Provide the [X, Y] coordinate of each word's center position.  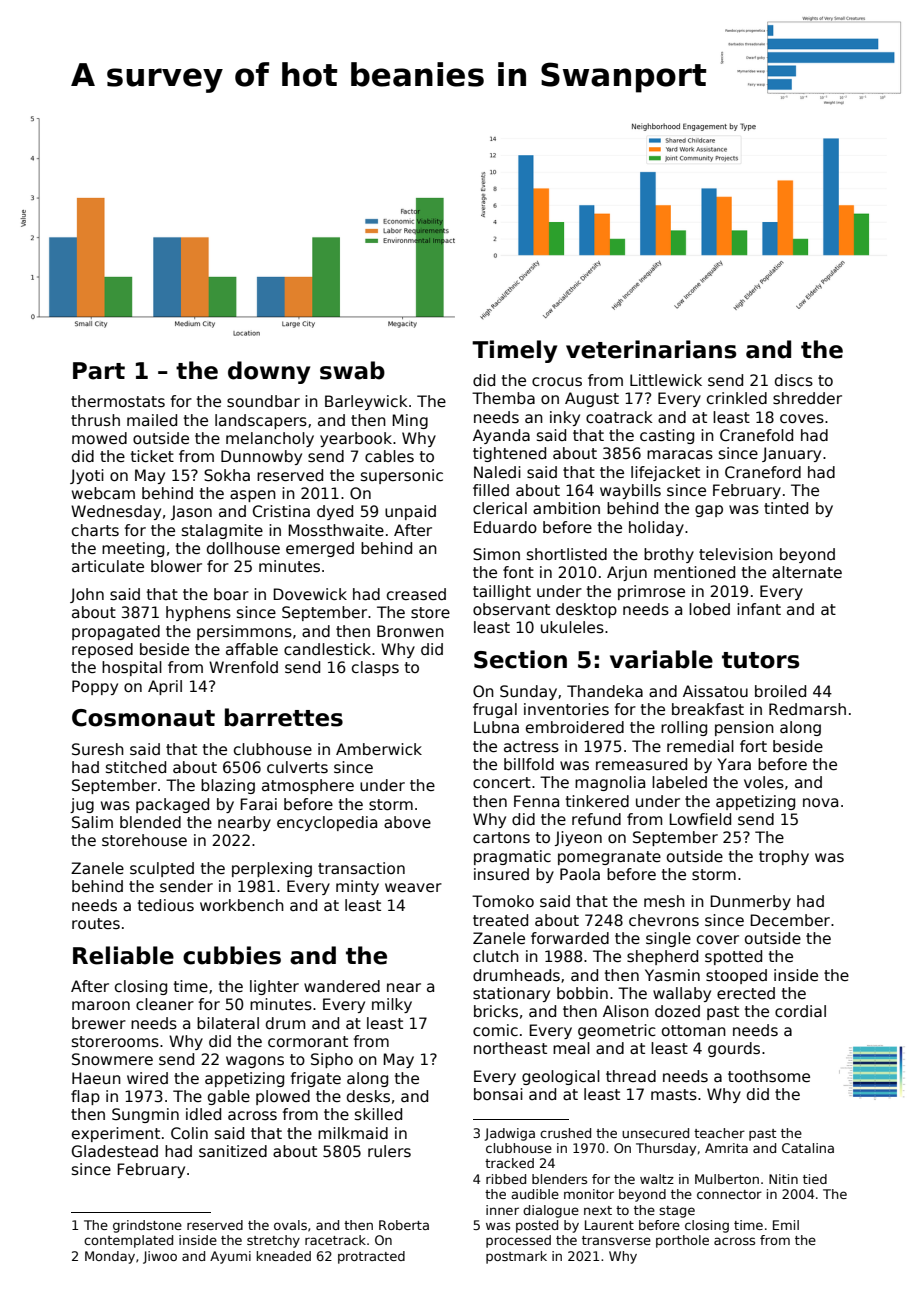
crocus [557, 382]
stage [677, 1212]
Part [99, 371]
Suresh [98, 749]
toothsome [769, 1076]
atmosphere [308, 786]
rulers [389, 1151]
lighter [274, 987]
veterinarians [651, 349]
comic [495, 1030]
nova [820, 802]
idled [203, 1114]
